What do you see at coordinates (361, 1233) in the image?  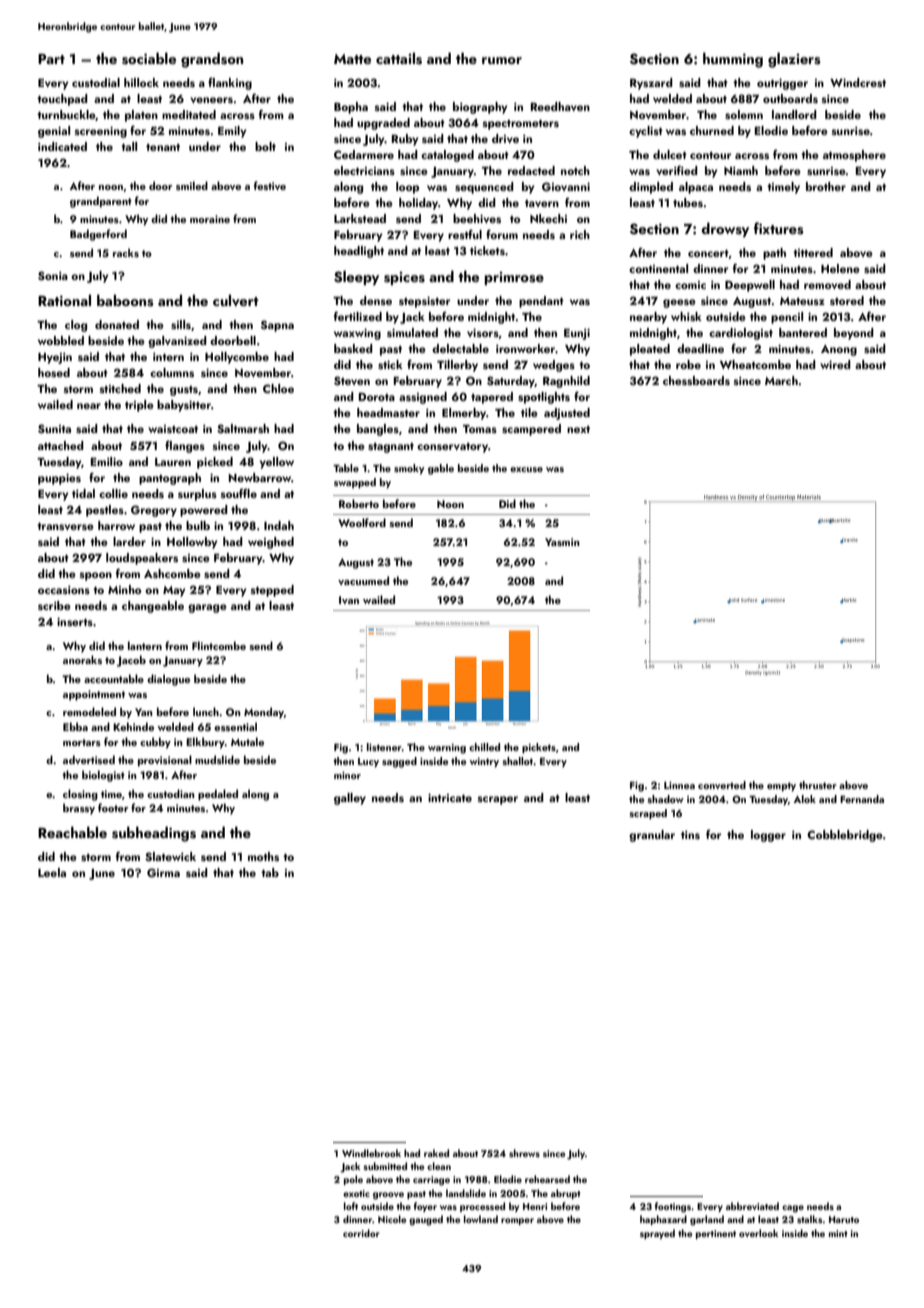 I see `corridor` at bounding box center [361, 1233].
